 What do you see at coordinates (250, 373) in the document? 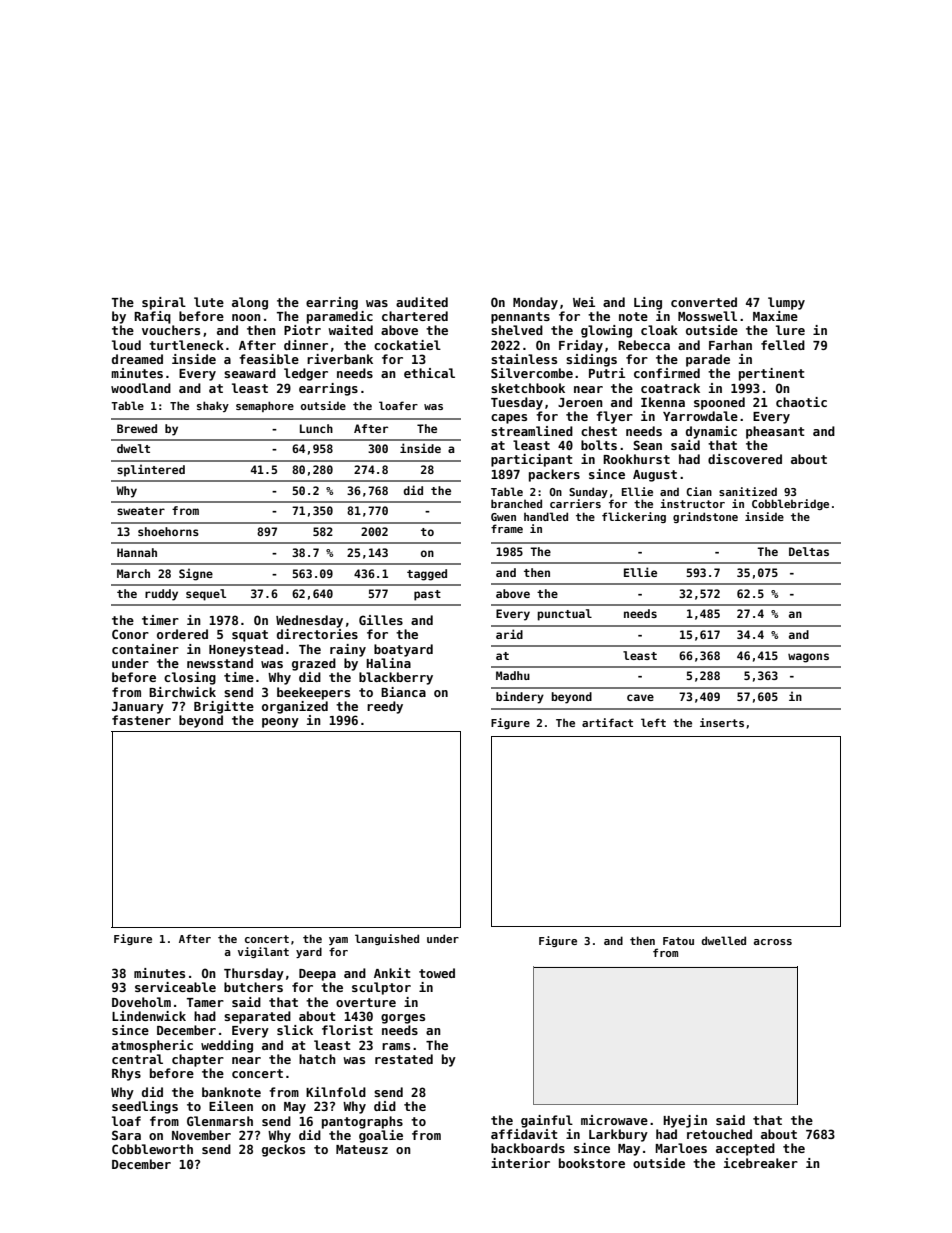
I see `seaward` at bounding box center [250, 373].
